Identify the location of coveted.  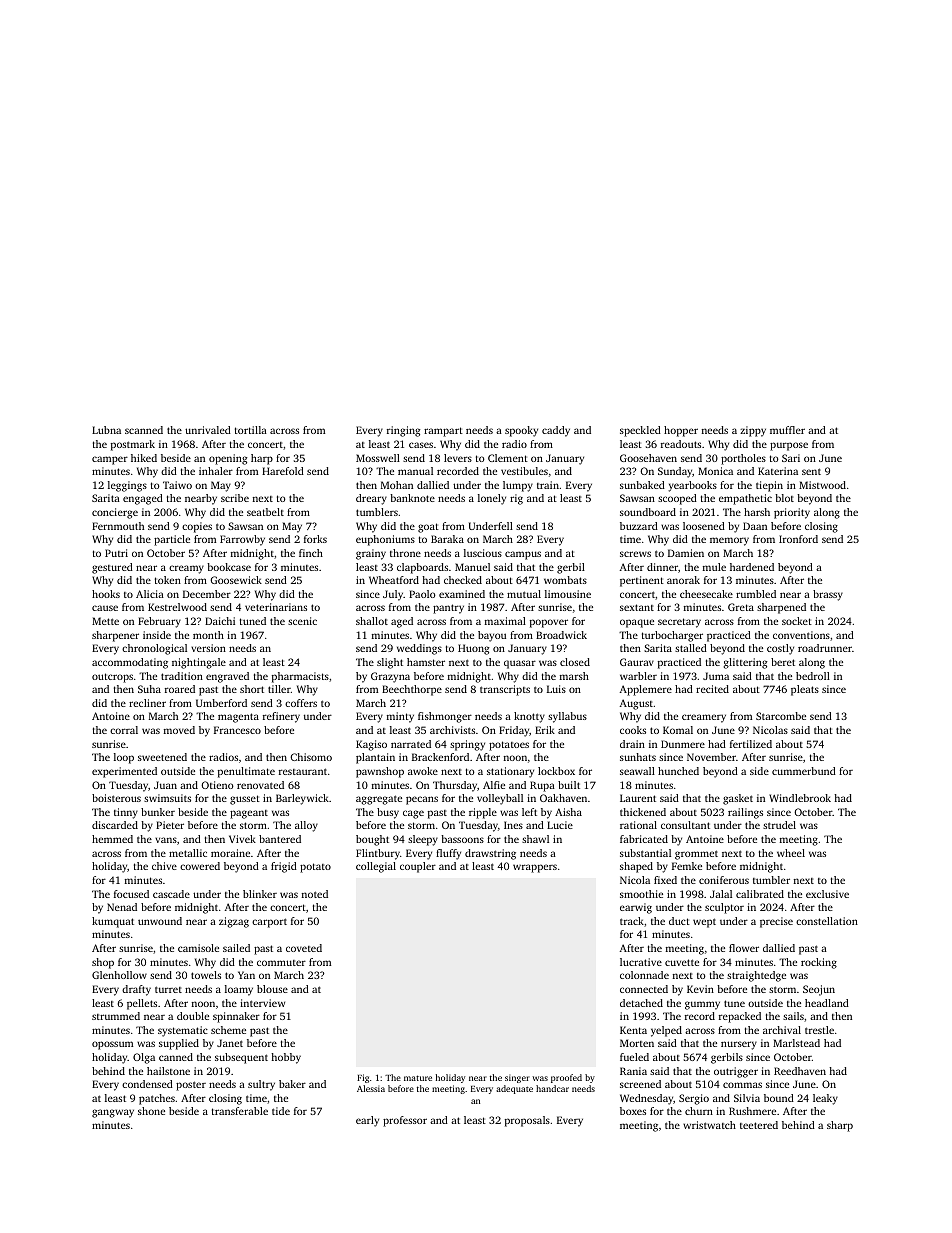
(304, 948).
